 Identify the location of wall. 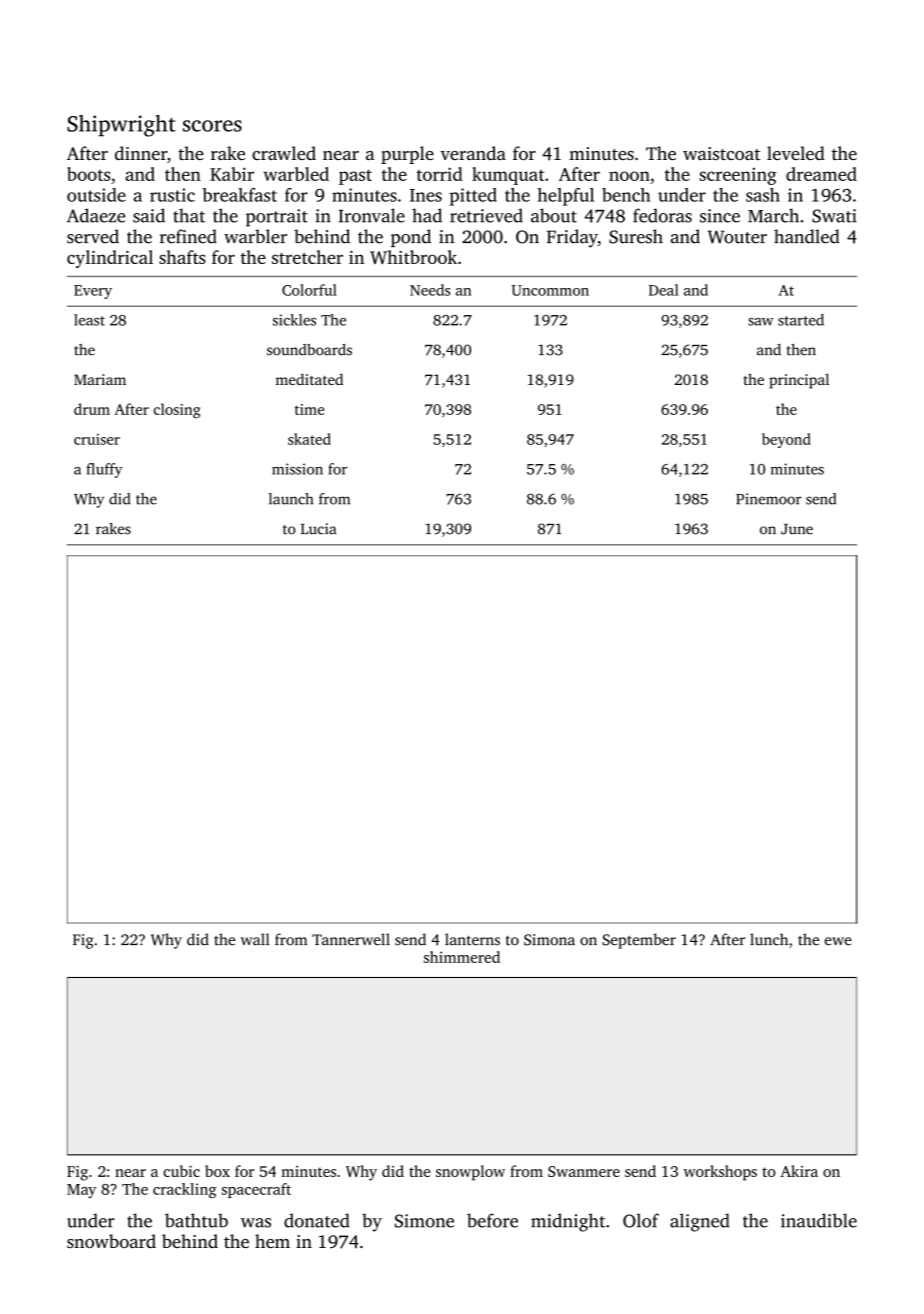
(255, 939).
